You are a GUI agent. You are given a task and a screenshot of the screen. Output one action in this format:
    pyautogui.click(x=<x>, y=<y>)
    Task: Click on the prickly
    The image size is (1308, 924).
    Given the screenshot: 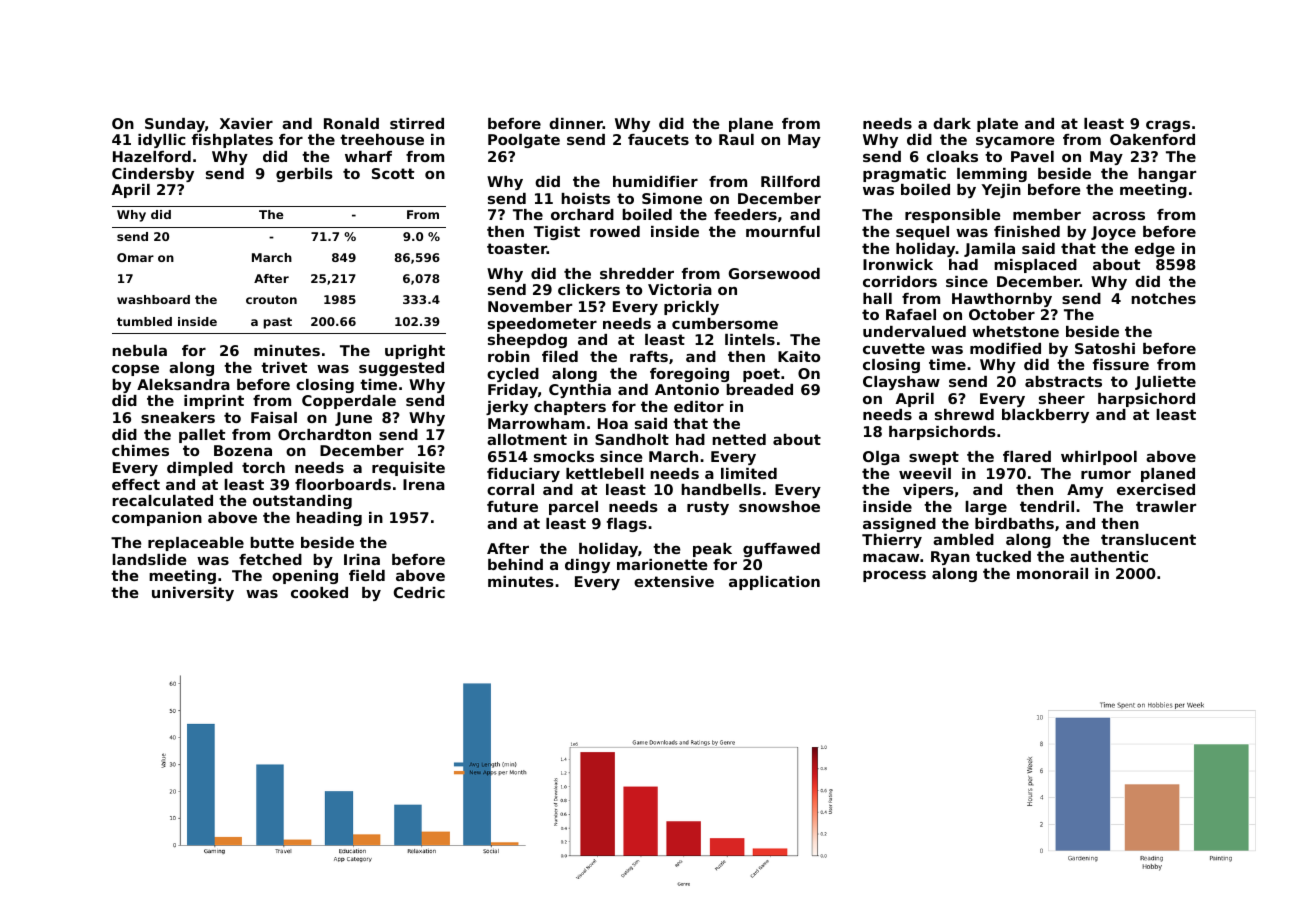 What is the action you would take?
    pyautogui.click(x=691, y=308)
